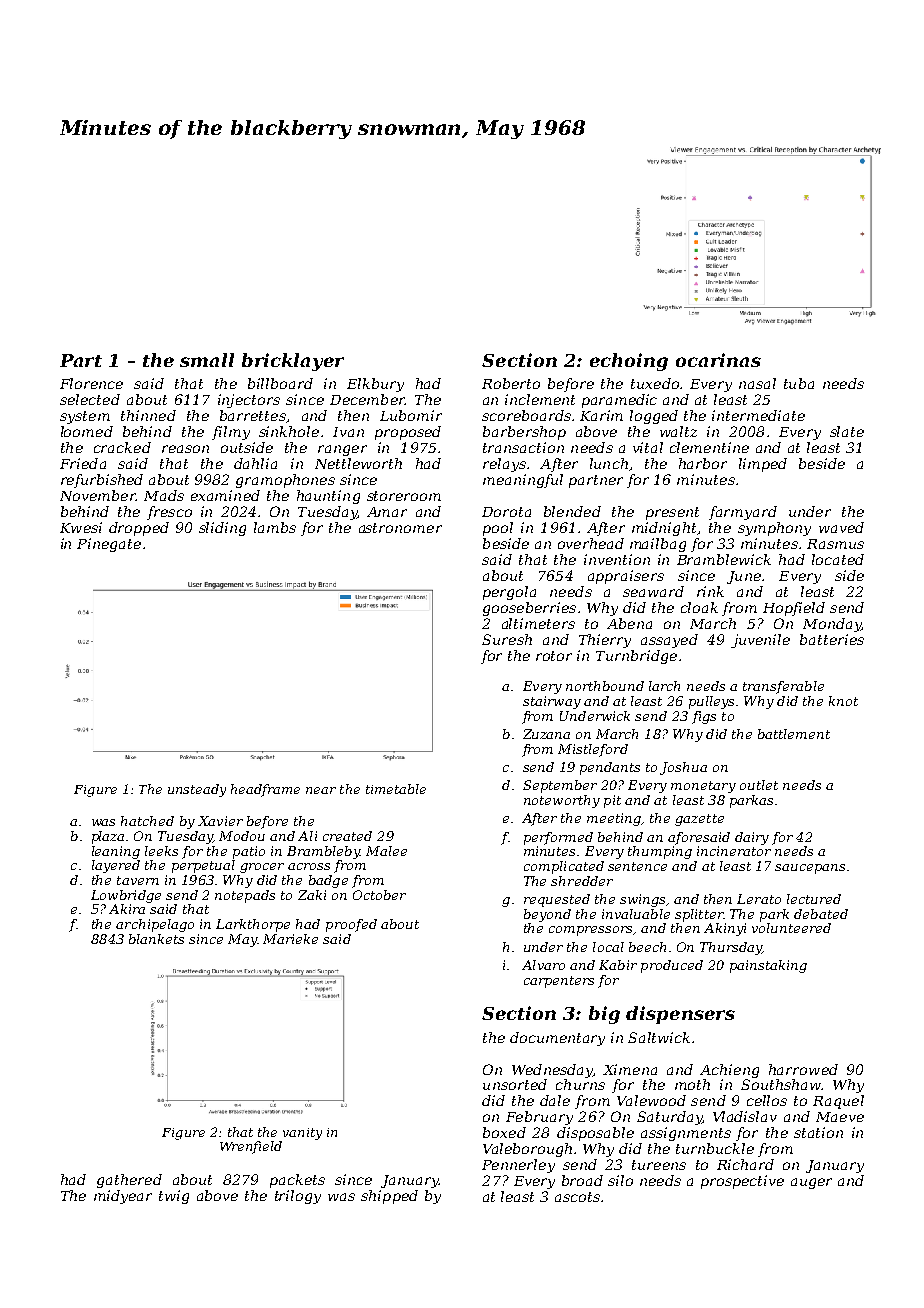 The height and width of the page is (1308, 924). Describe the element at coordinates (174, 1197) in the page. I see `twig` at that location.
